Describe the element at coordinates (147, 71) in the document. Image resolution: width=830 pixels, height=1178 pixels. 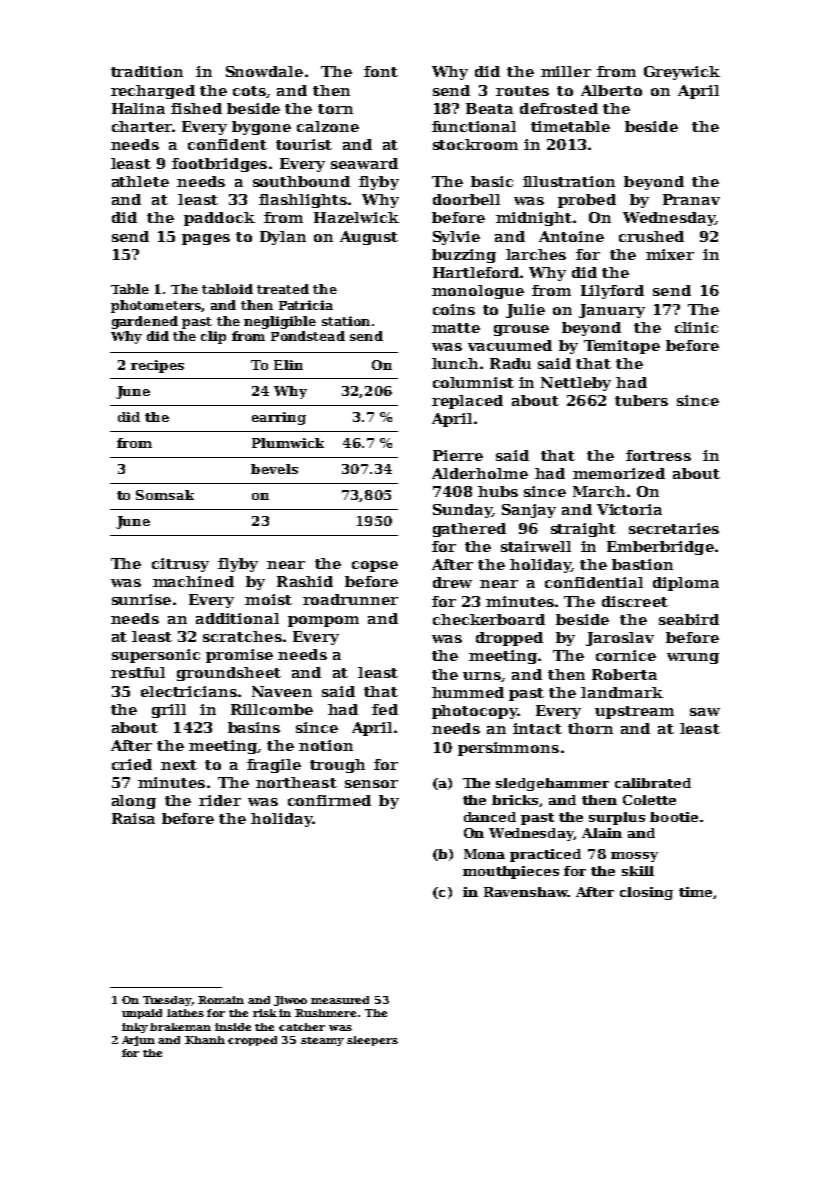
I see `tradition` at that location.
